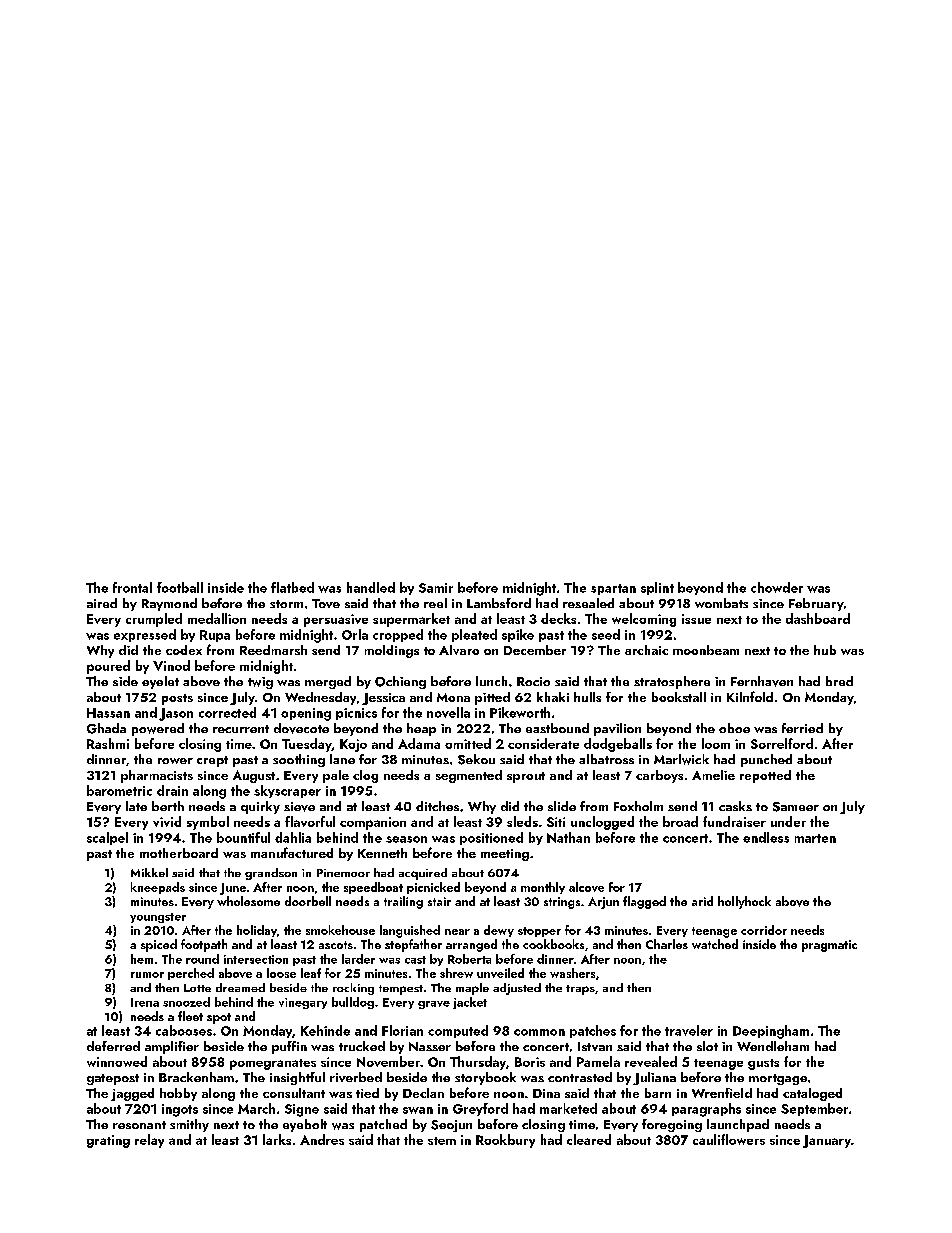  I want to click on expressed, so click(145, 635).
